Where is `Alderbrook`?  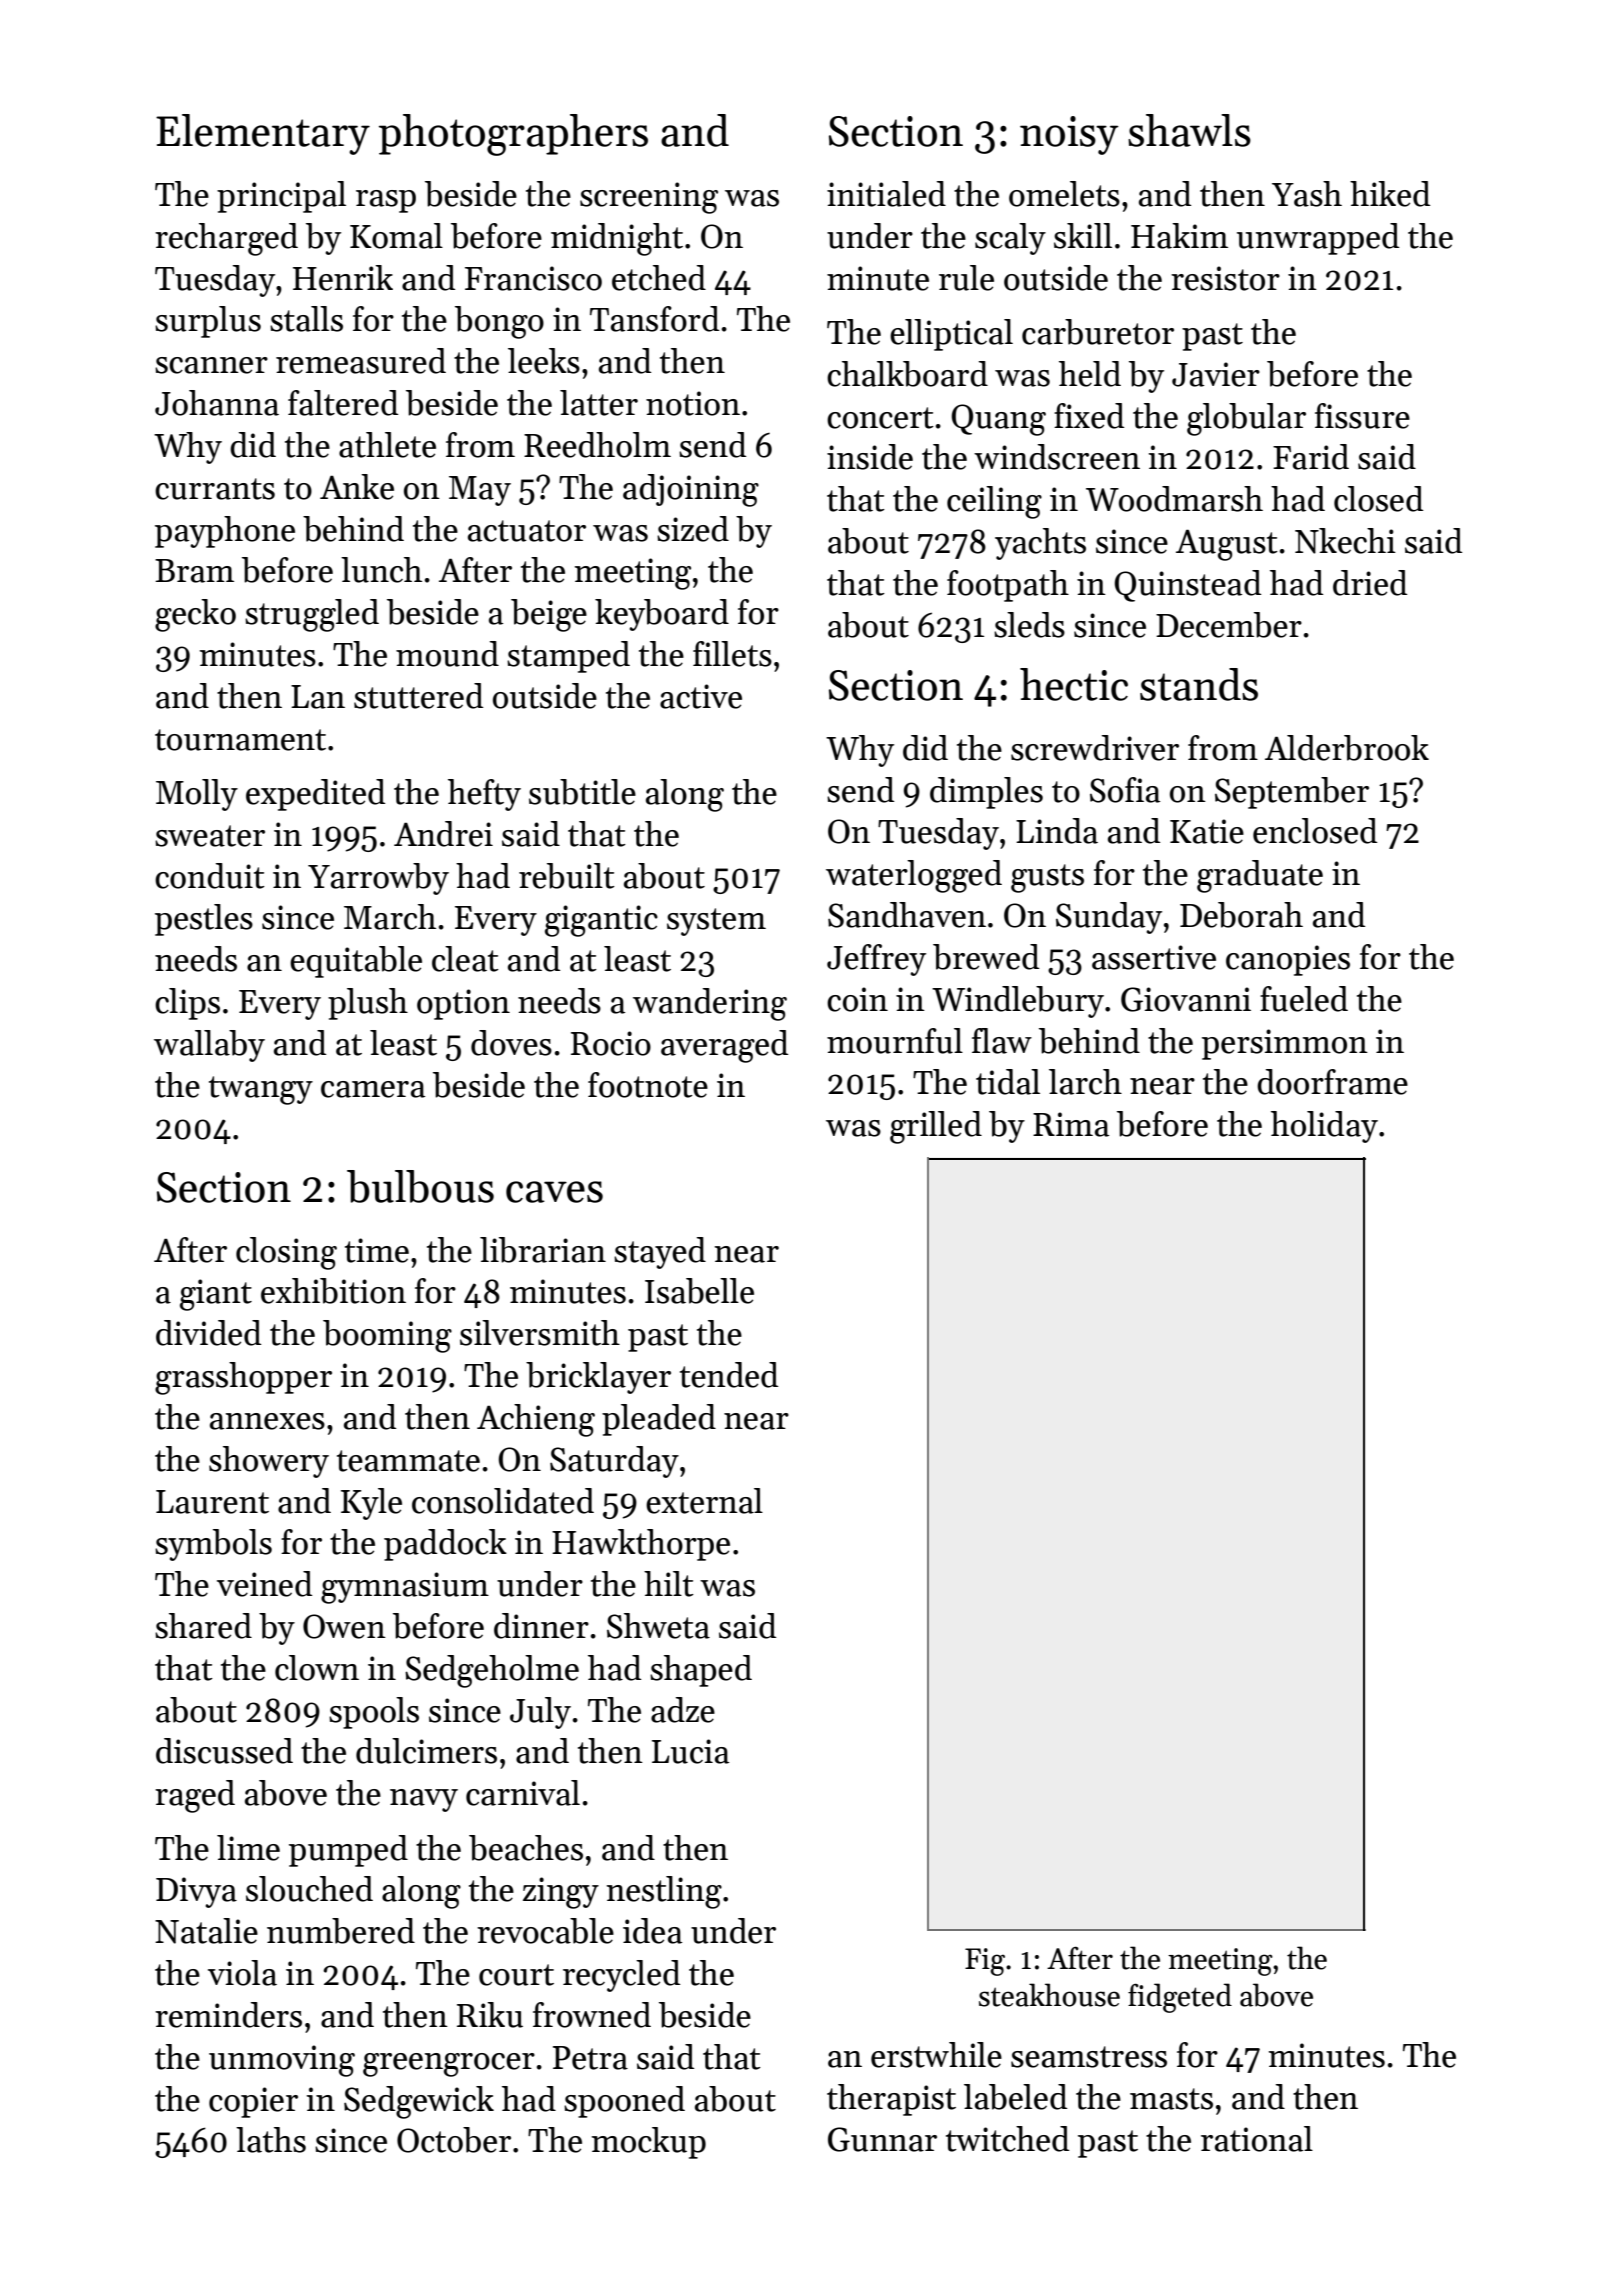
Alderbrook is located at coordinates (1347, 748).
